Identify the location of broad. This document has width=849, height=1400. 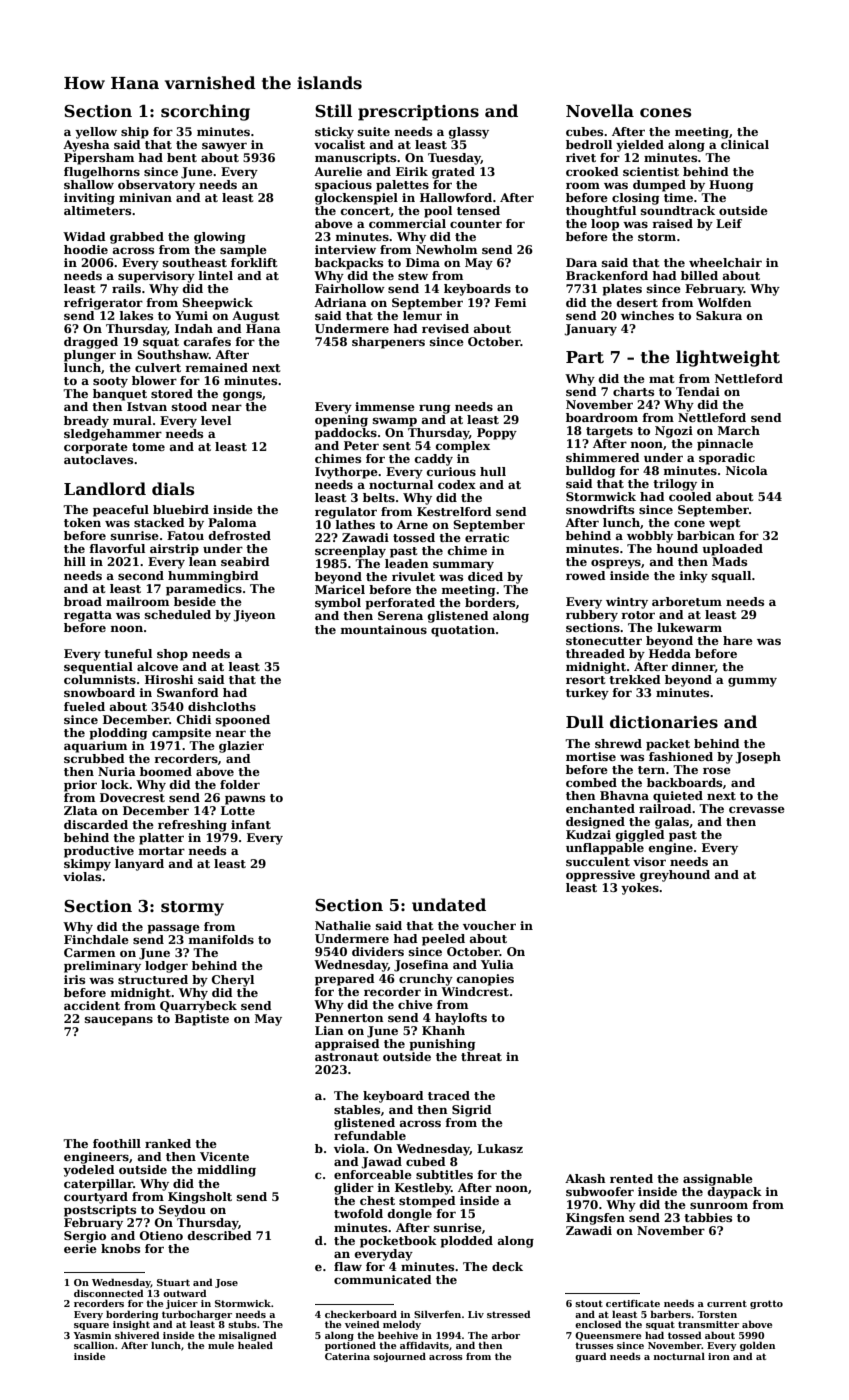
(83, 601).
